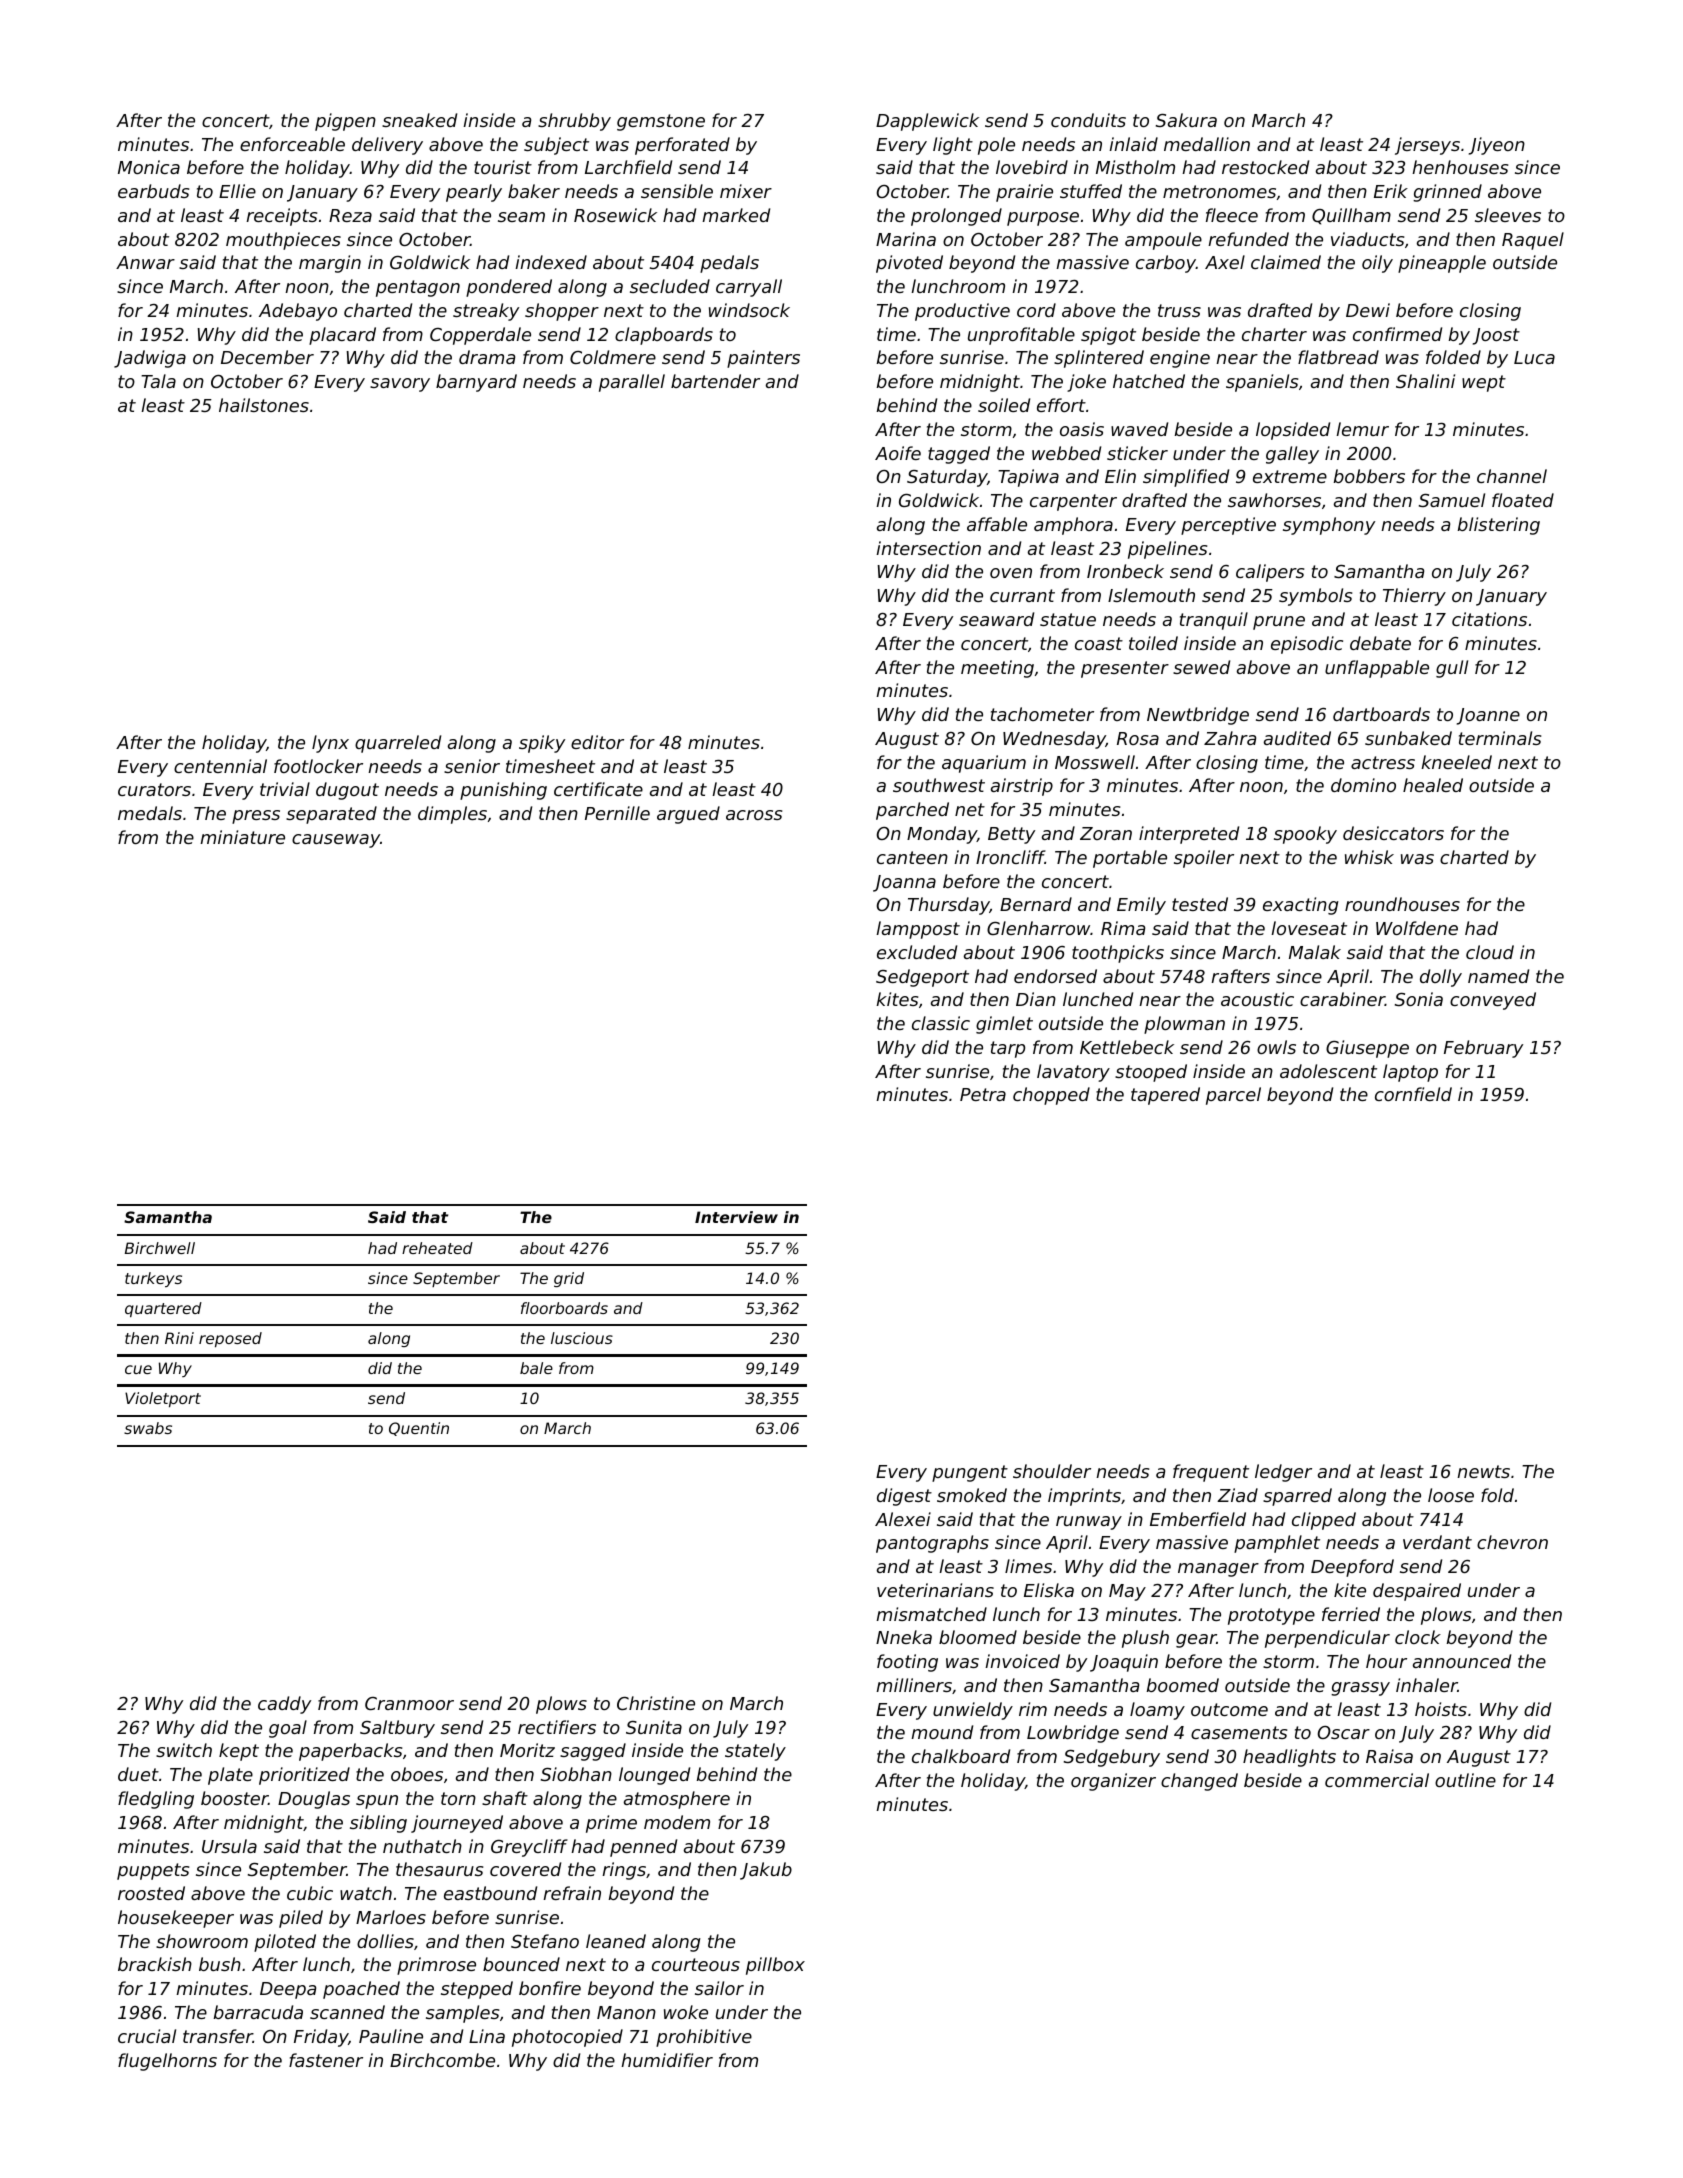  Describe the element at coordinates (1292, 455) in the screenshot. I see `galley` at that location.
